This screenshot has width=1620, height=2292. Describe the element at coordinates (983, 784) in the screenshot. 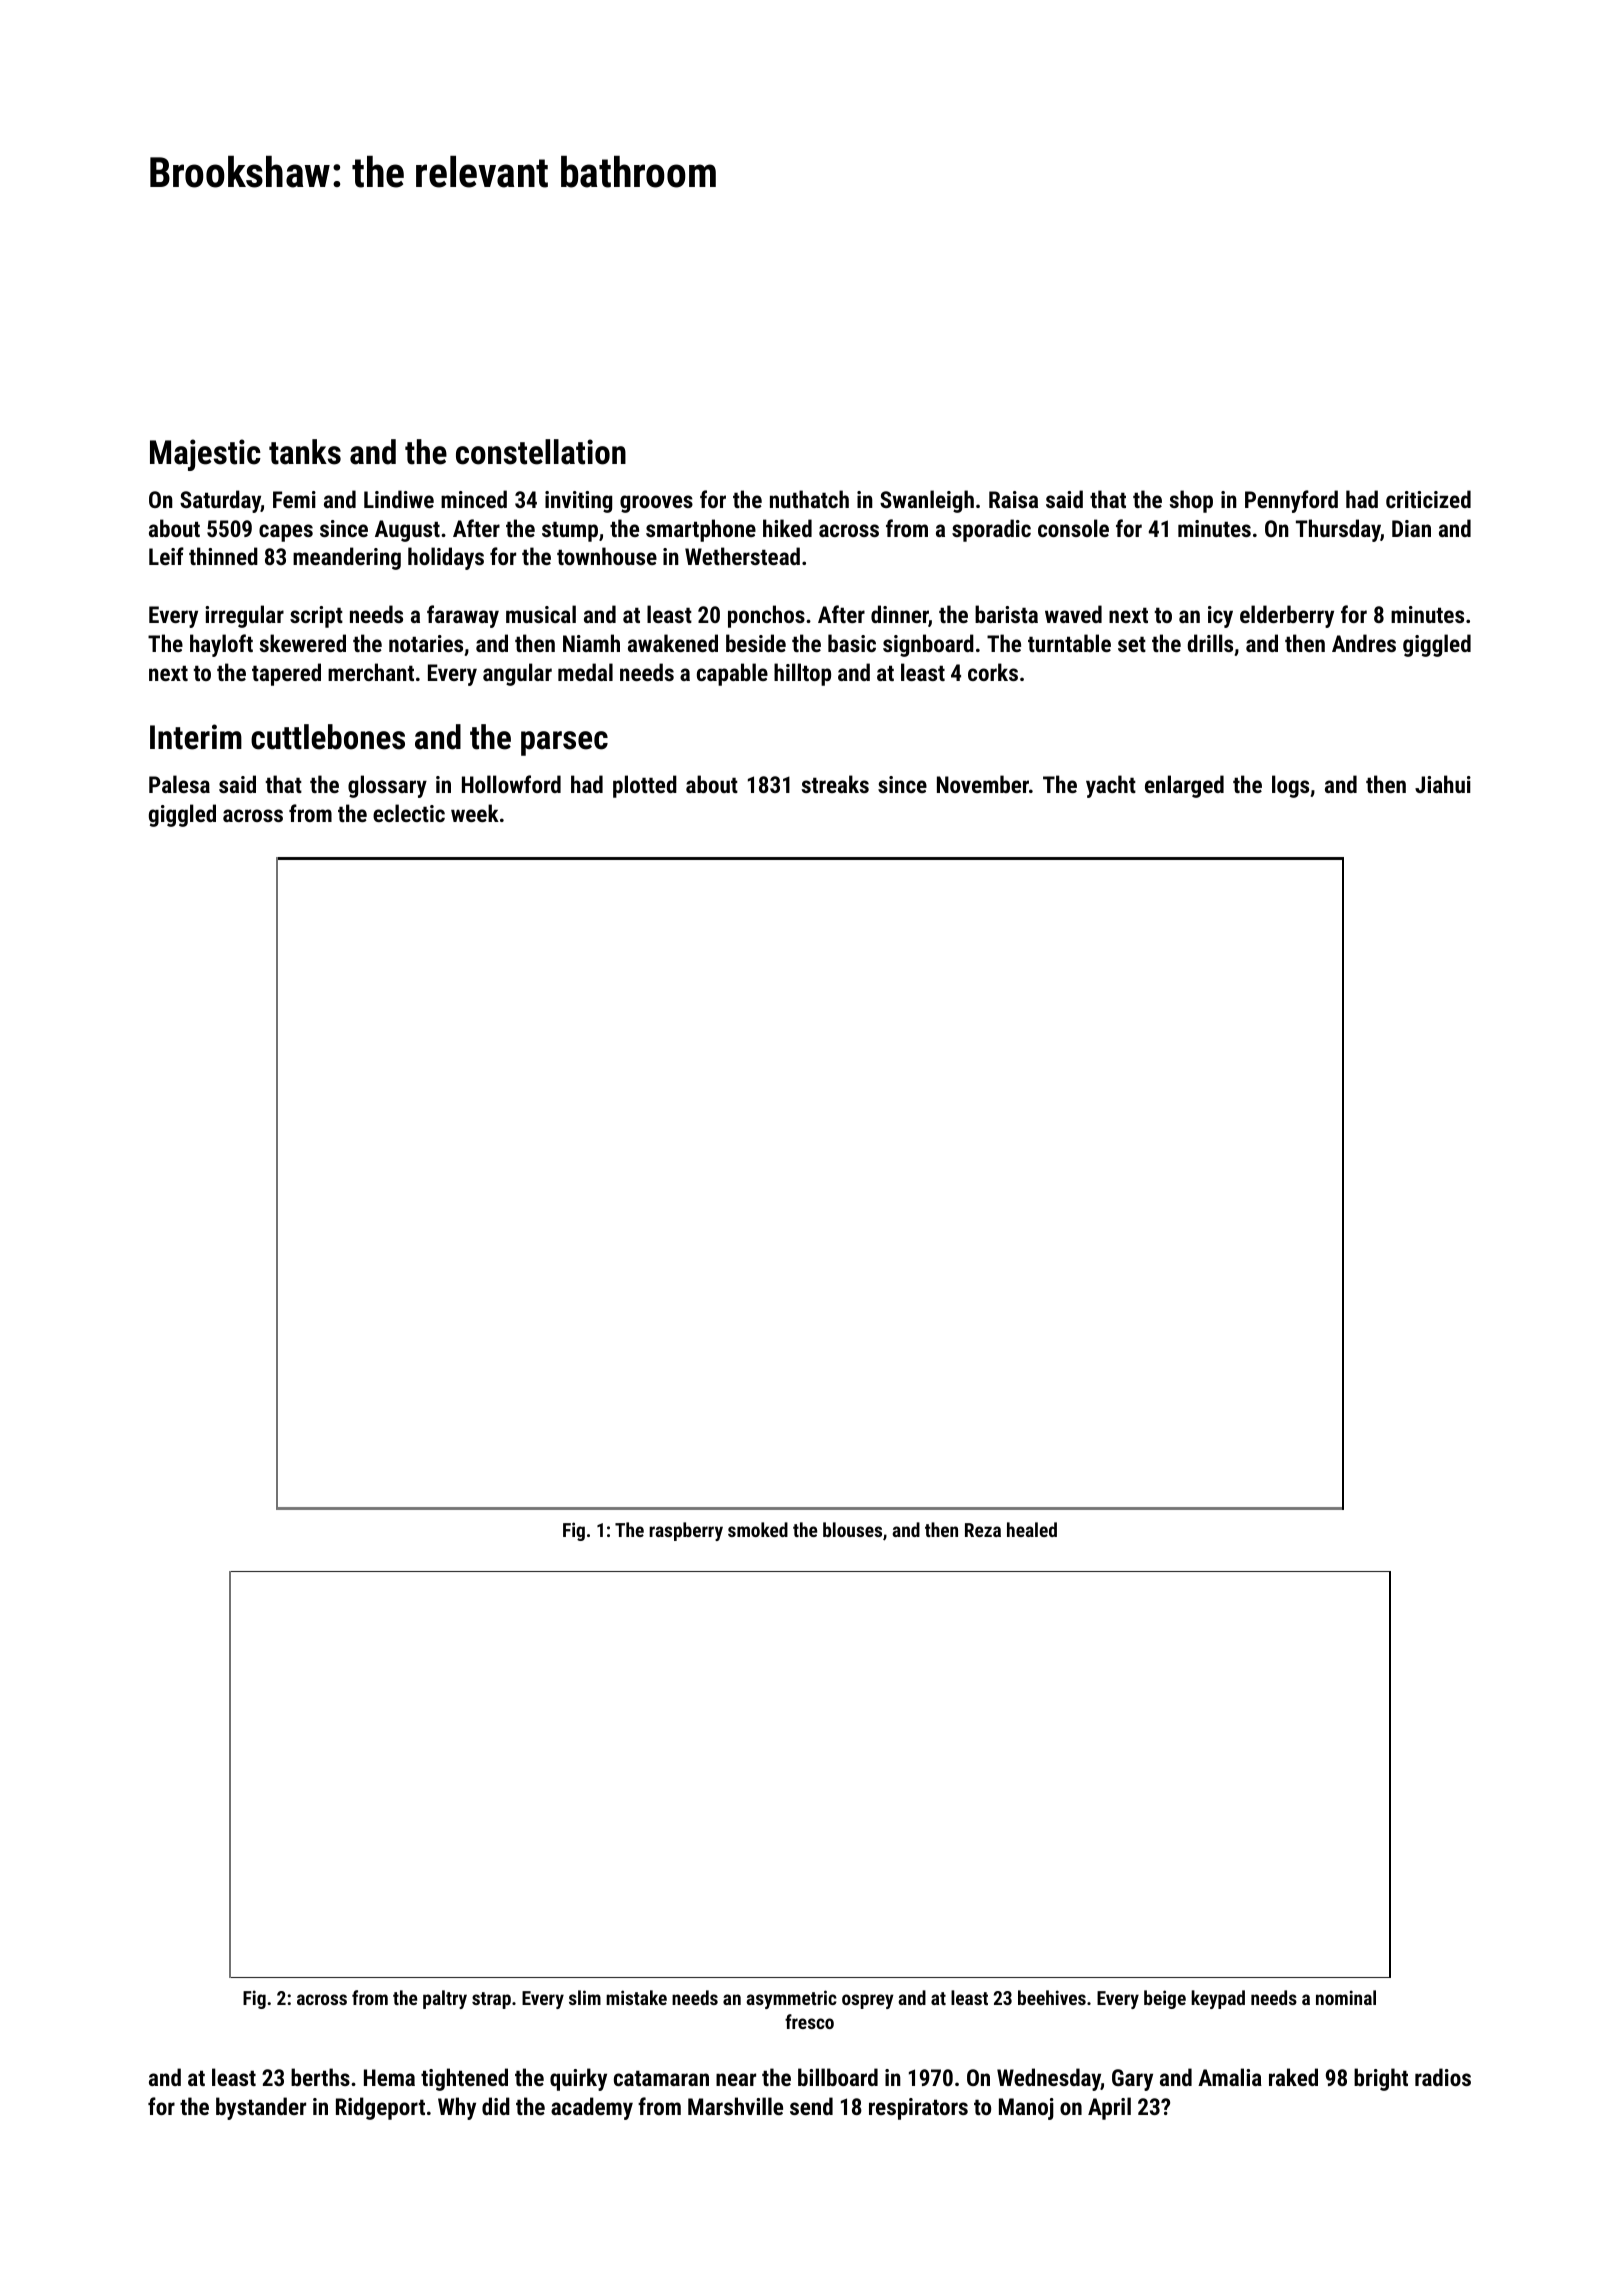

I see `November` at that location.
